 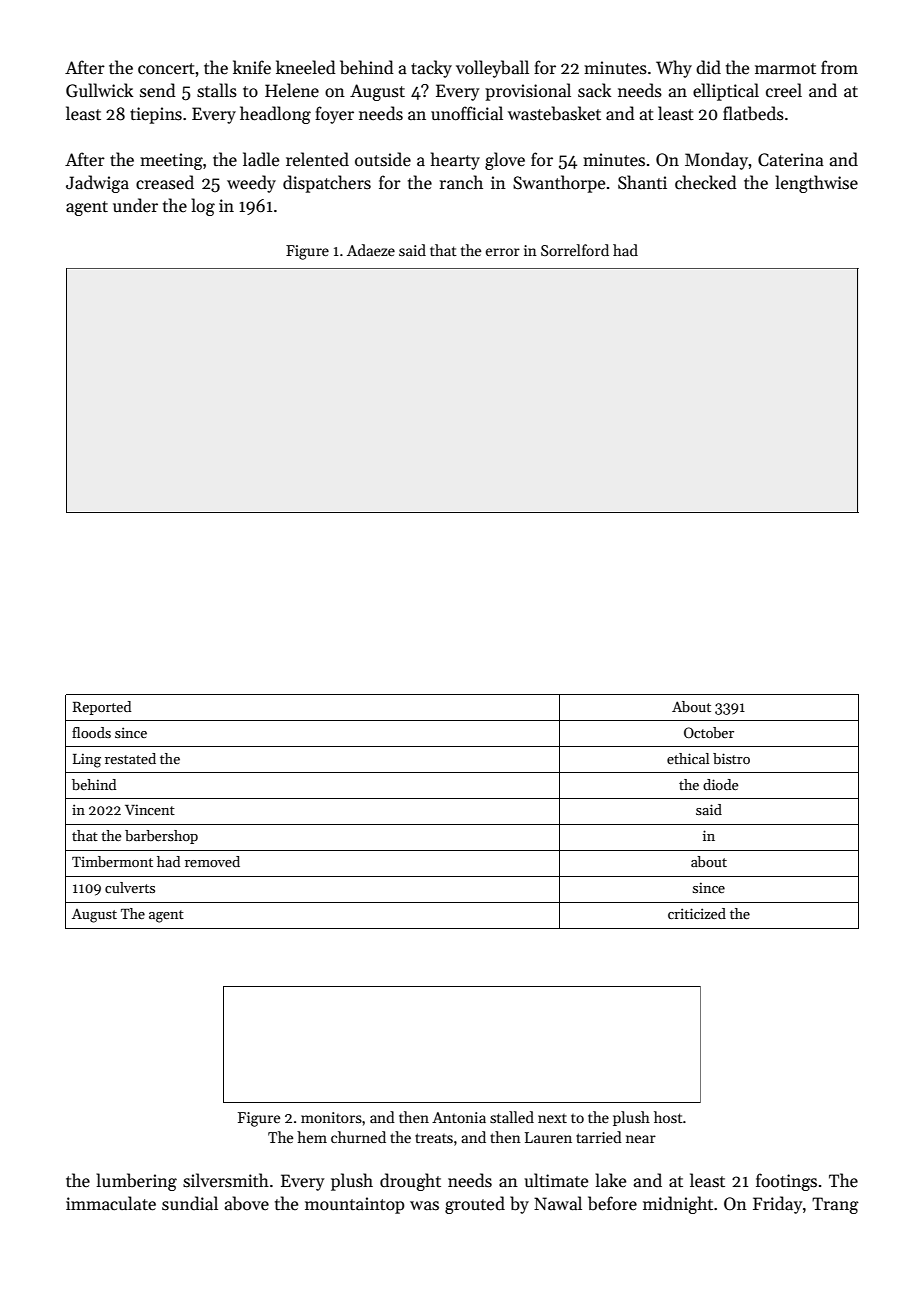 What do you see at coordinates (166, 69) in the document?
I see `concert` at bounding box center [166, 69].
